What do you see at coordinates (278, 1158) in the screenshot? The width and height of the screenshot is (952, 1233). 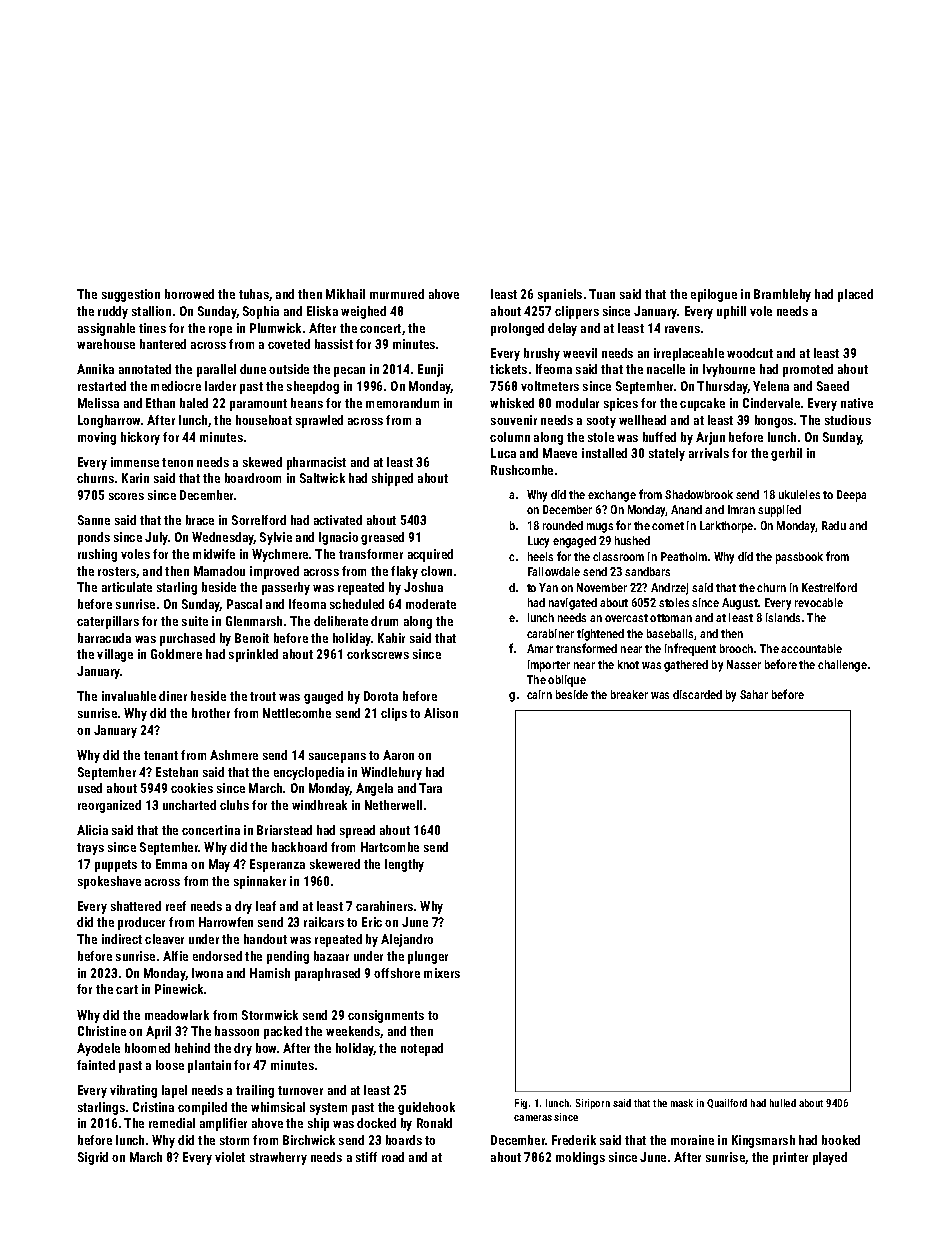 I see `strawberry` at bounding box center [278, 1158].
